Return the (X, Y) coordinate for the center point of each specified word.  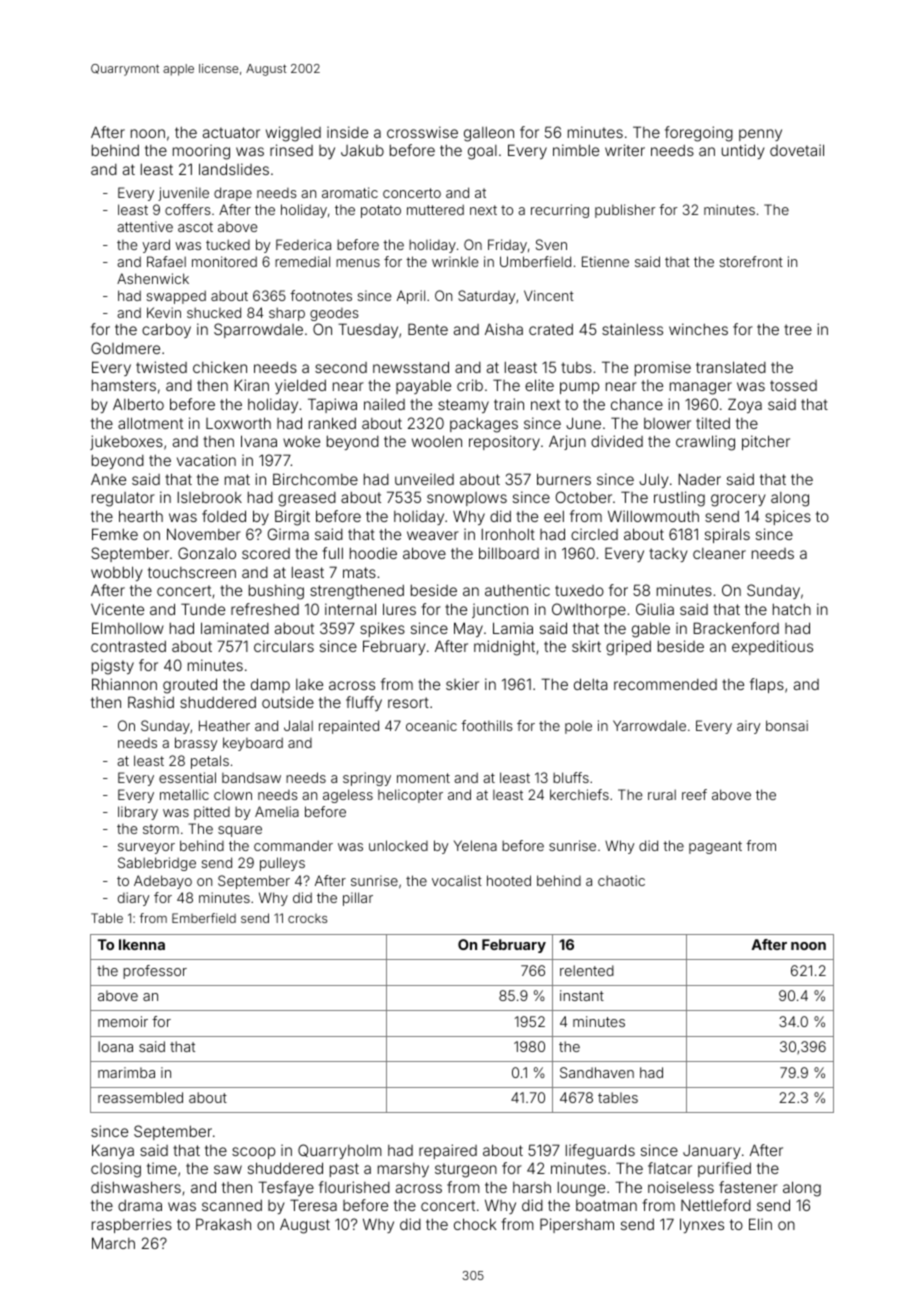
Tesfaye (286, 1188)
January (712, 1151)
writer (625, 150)
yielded (300, 386)
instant (582, 995)
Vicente (117, 609)
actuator (231, 132)
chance (637, 404)
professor (155, 972)
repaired (448, 1151)
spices (788, 517)
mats (359, 572)
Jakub (362, 150)
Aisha (504, 329)
